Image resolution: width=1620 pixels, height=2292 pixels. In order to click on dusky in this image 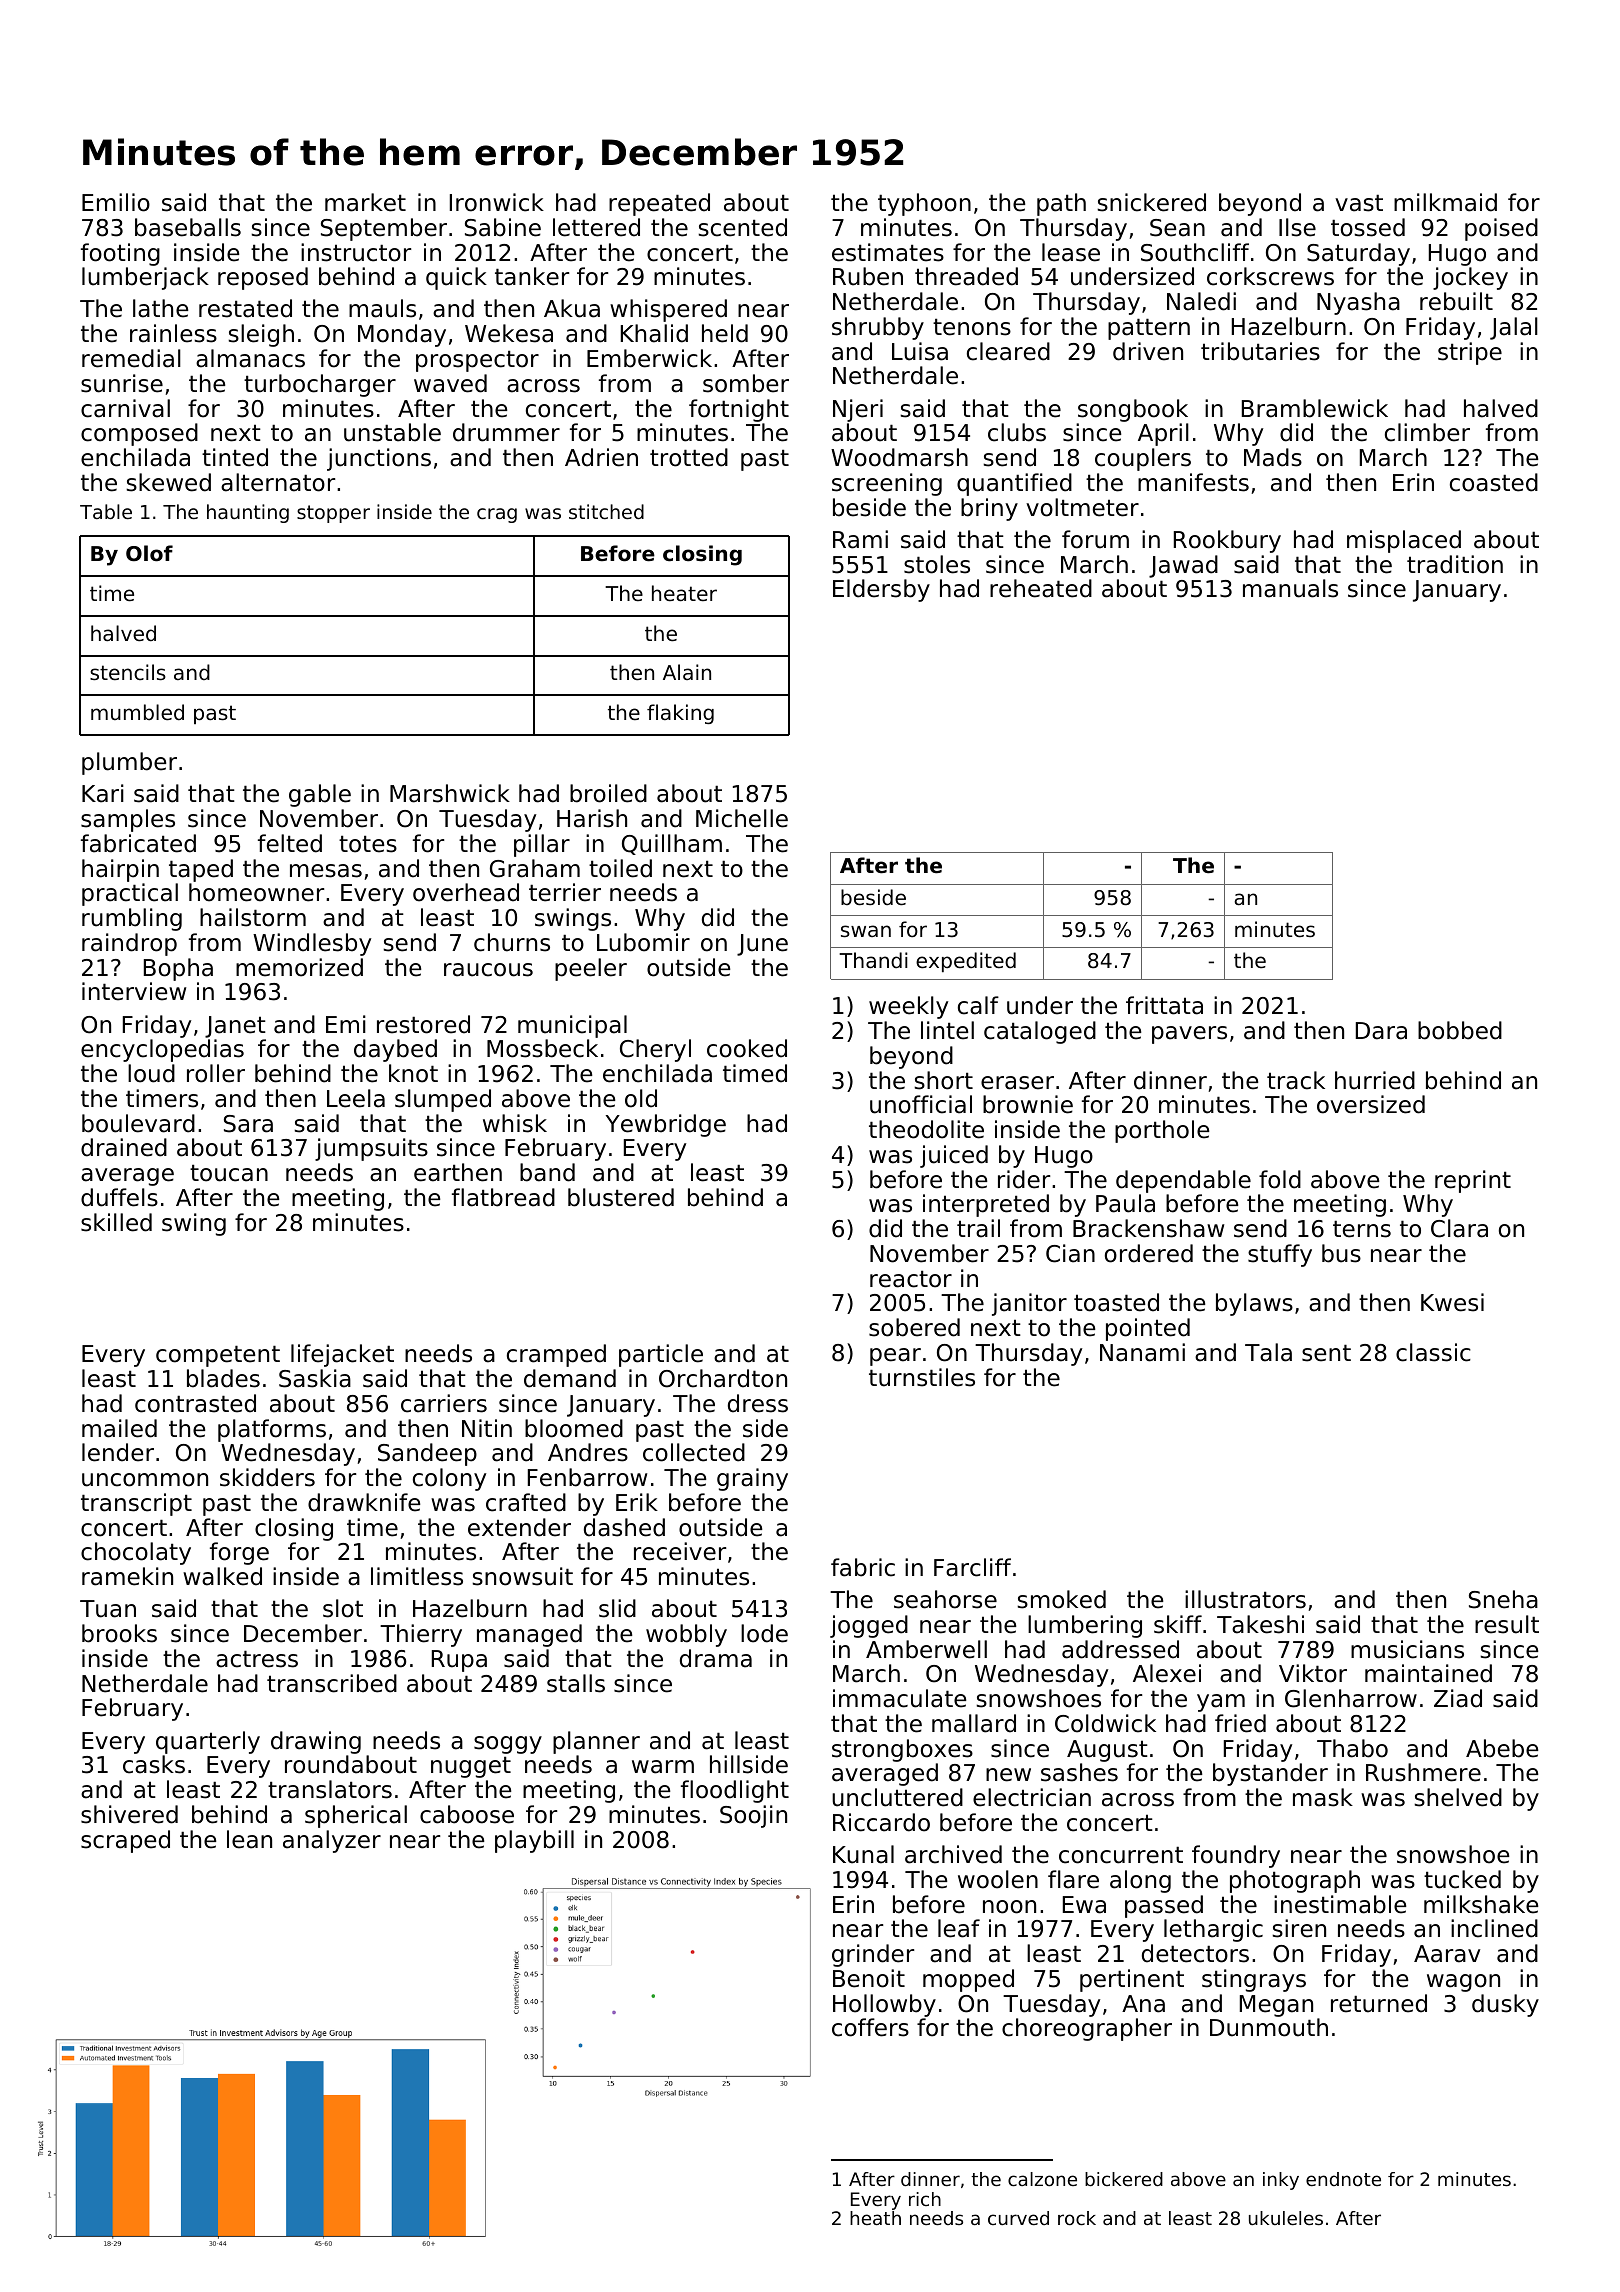, I will do `click(1505, 2005)`.
